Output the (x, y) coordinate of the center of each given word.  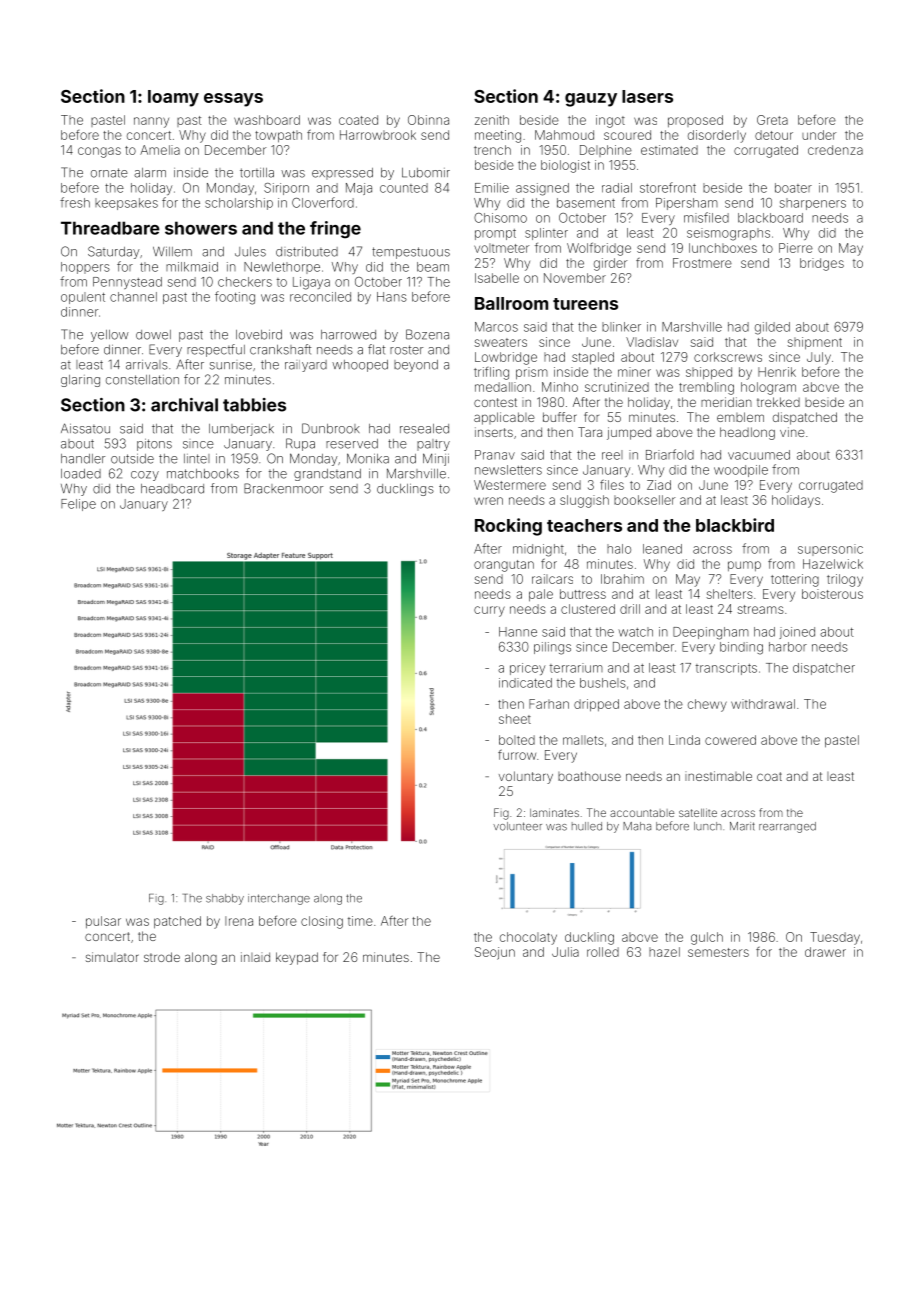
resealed (424, 429)
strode (162, 957)
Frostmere (702, 263)
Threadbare (110, 228)
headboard (172, 489)
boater (793, 188)
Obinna (428, 120)
